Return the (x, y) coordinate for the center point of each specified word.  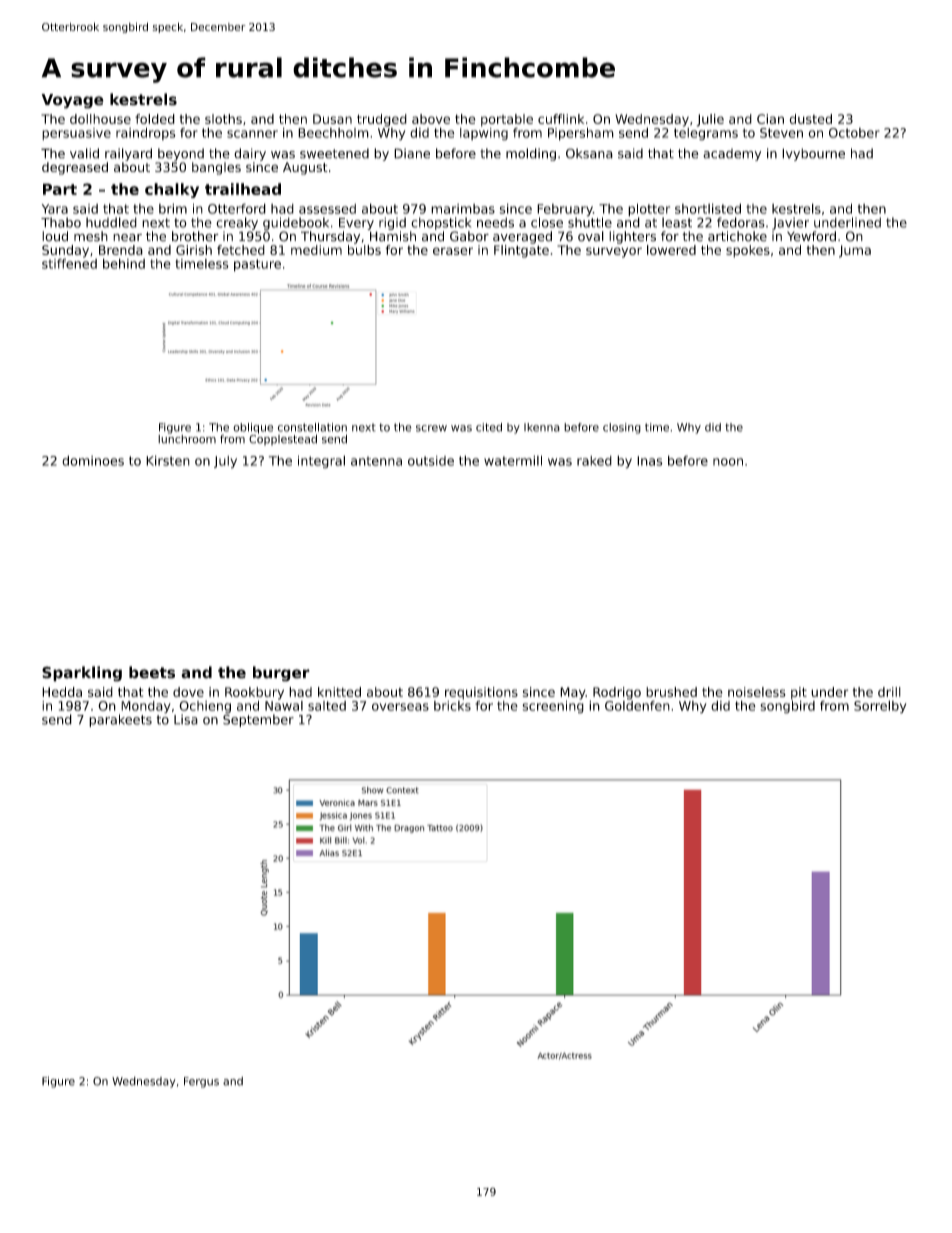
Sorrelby (880, 707)
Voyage (72, 101)
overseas (400, 707)
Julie (710, 120)
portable (507, 120)
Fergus (201, 1082)
